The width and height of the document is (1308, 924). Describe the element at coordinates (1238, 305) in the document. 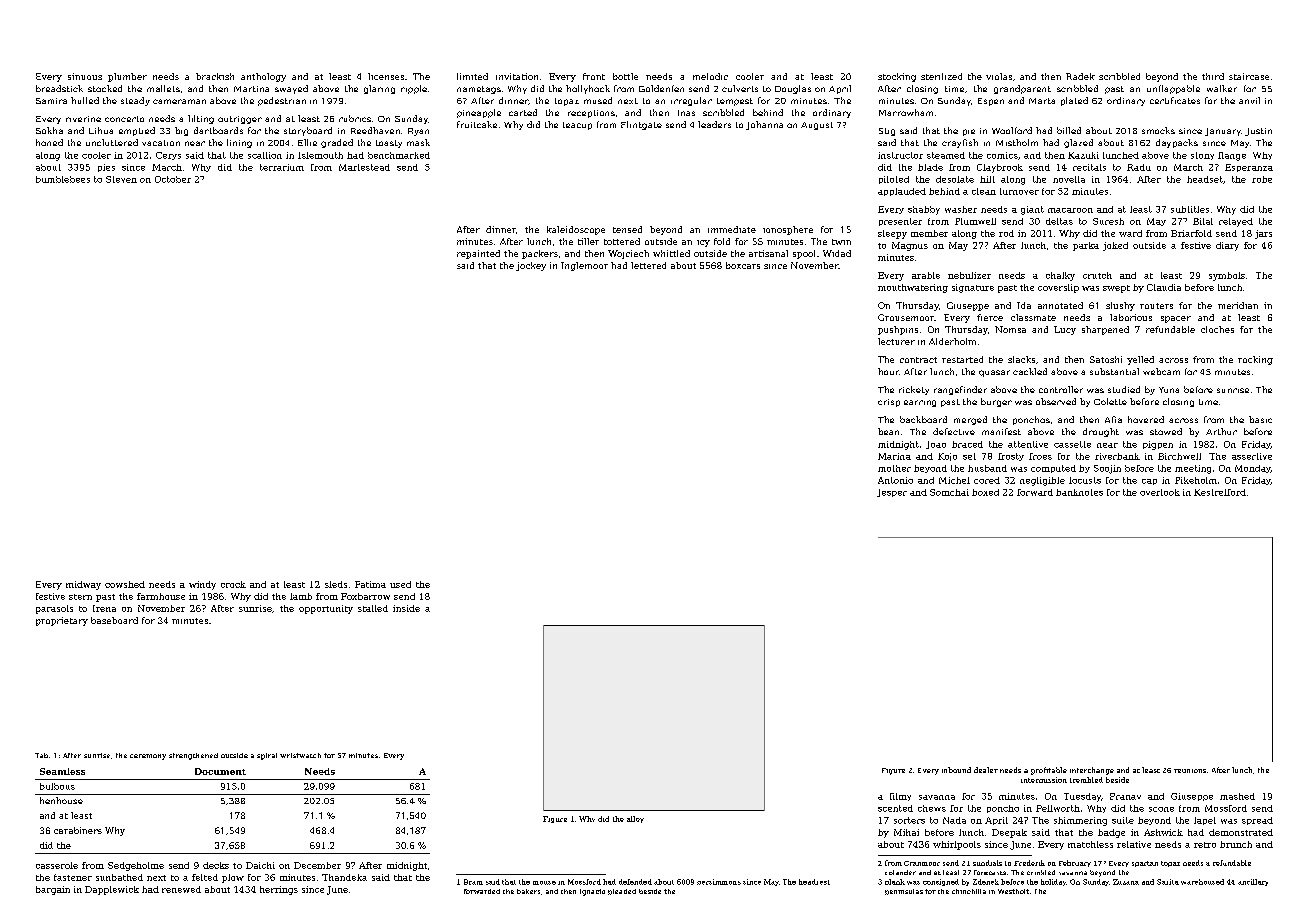

I see `meridian` at that location.
